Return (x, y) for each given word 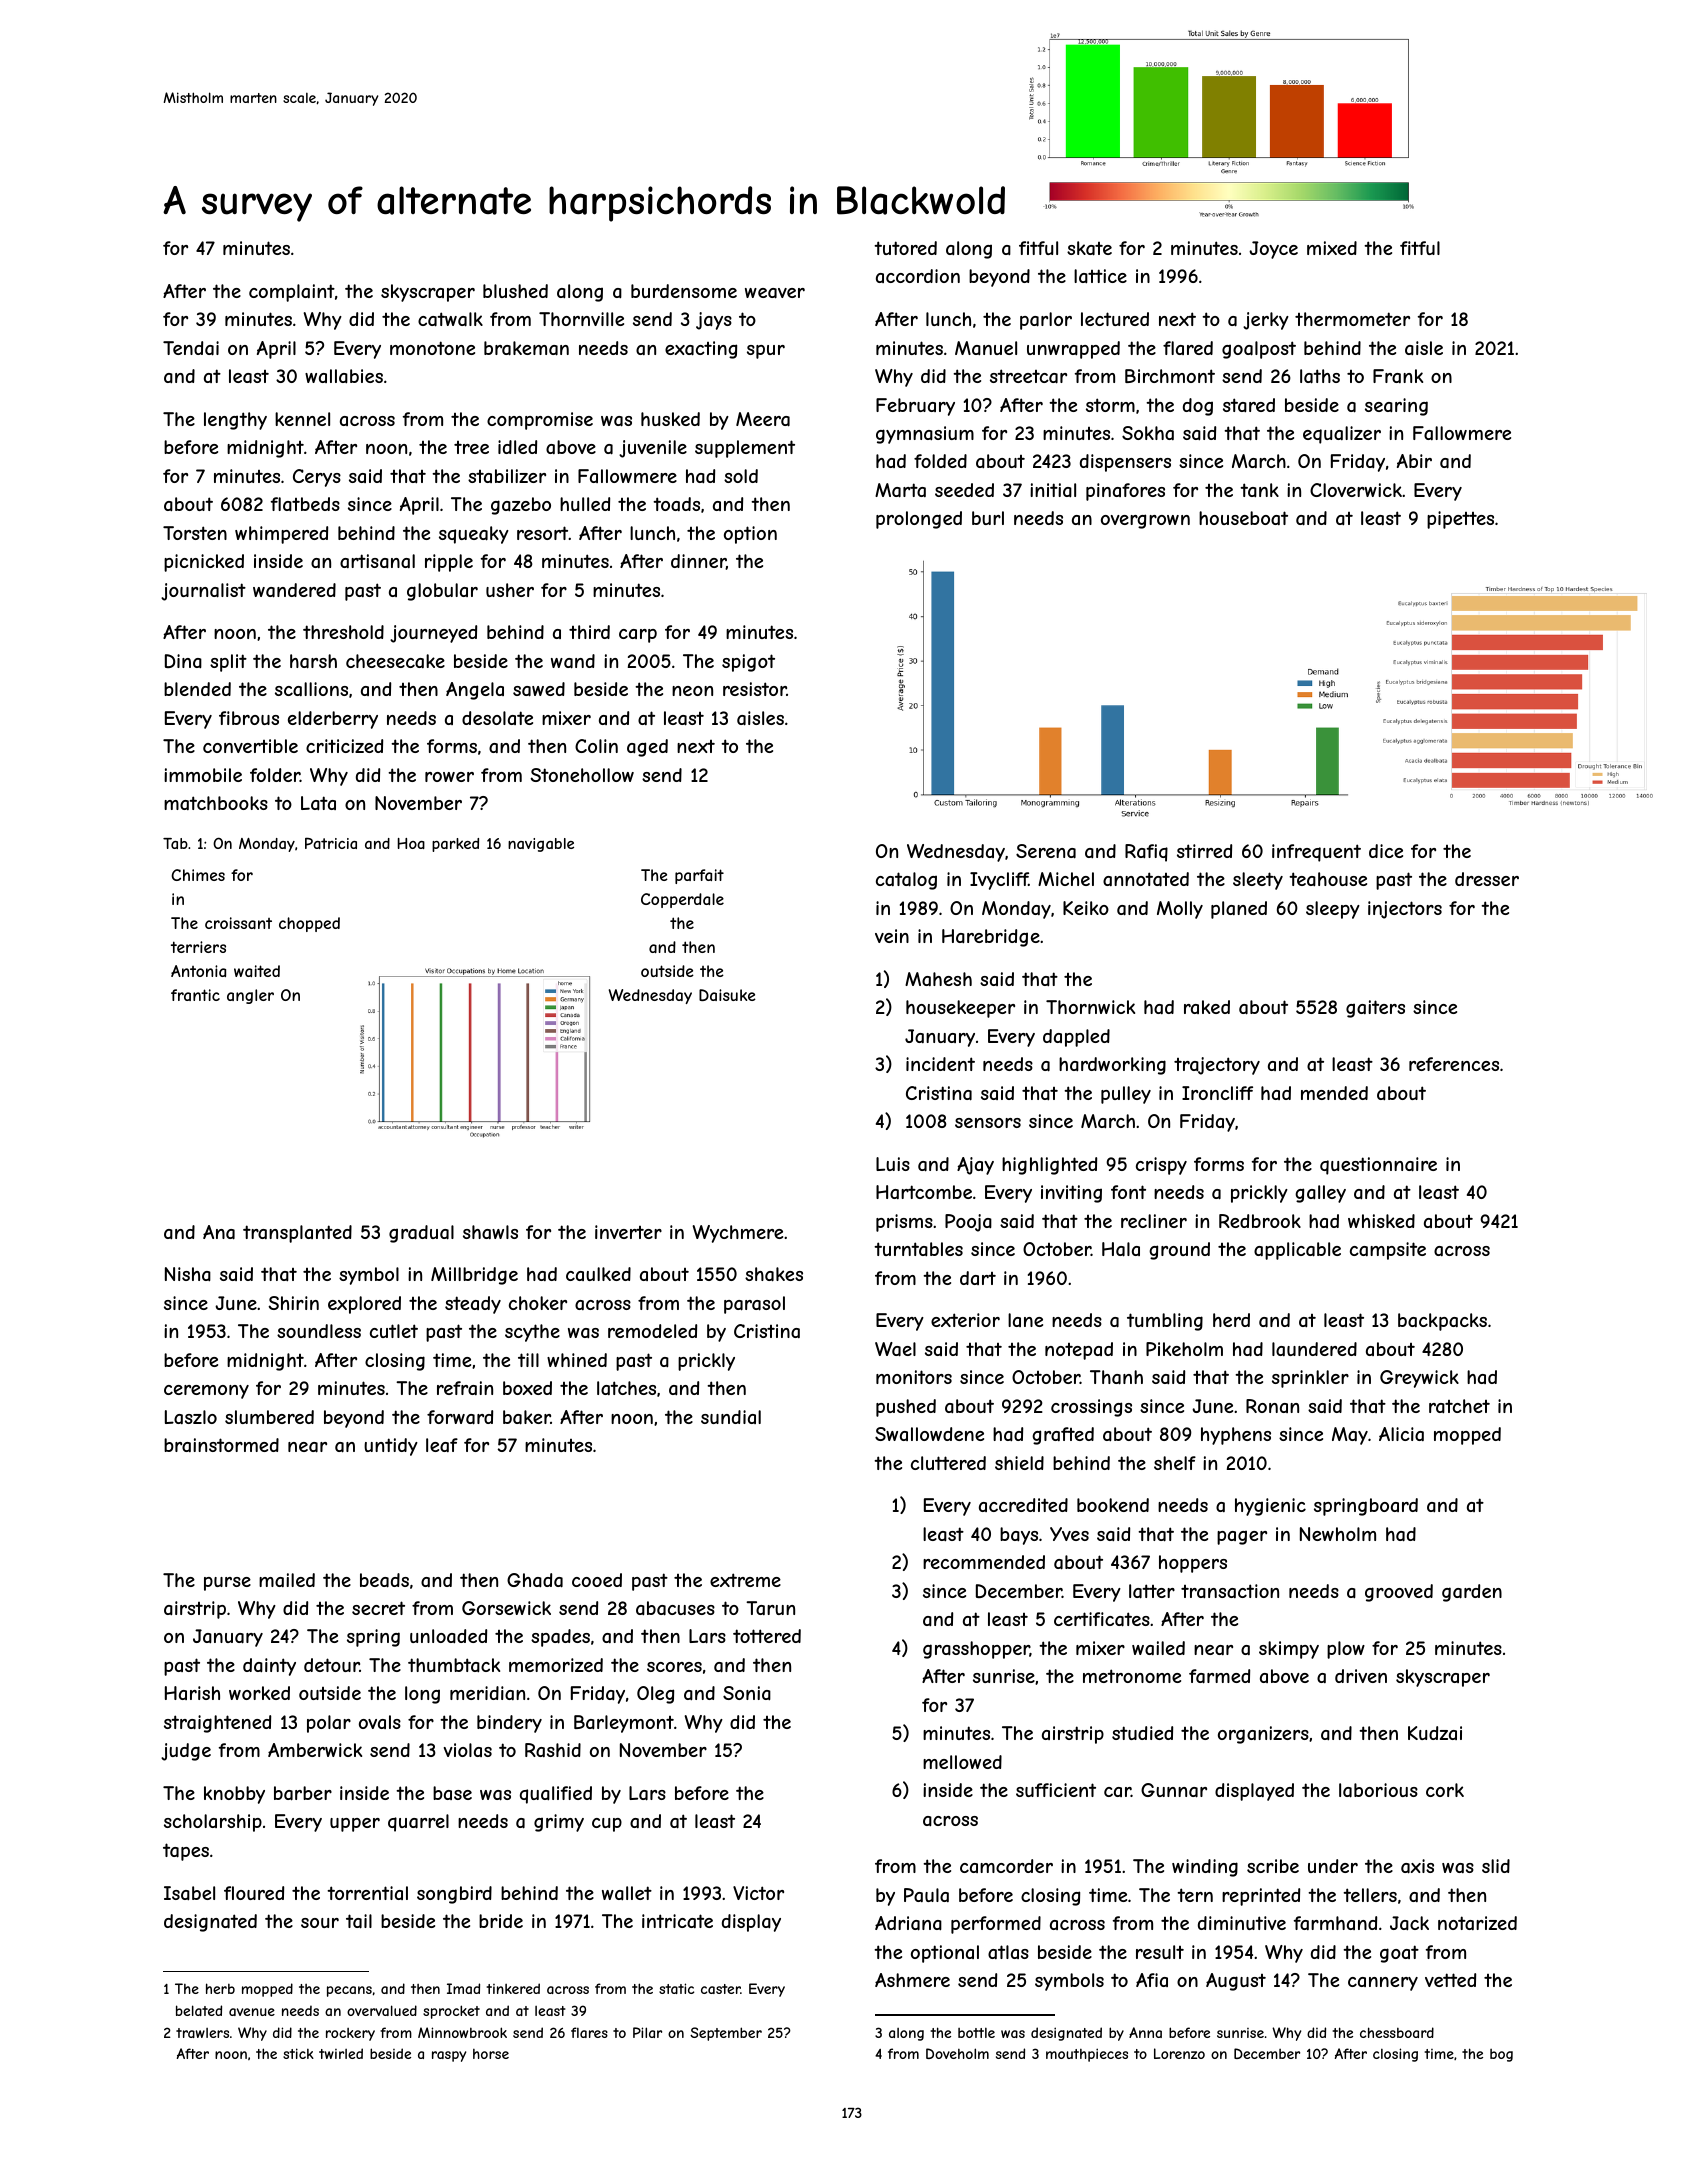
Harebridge (991, 938)
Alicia (1401, 1434)
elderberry (333, 720)
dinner (698, 561)
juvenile (653, 449)
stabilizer (507, 476)
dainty (269, 1667)
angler (250, 996)
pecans (349, 1991)
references (1454, 1064)
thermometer (1352, 319)
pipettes (1460, 520)
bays (1019, 1536)
